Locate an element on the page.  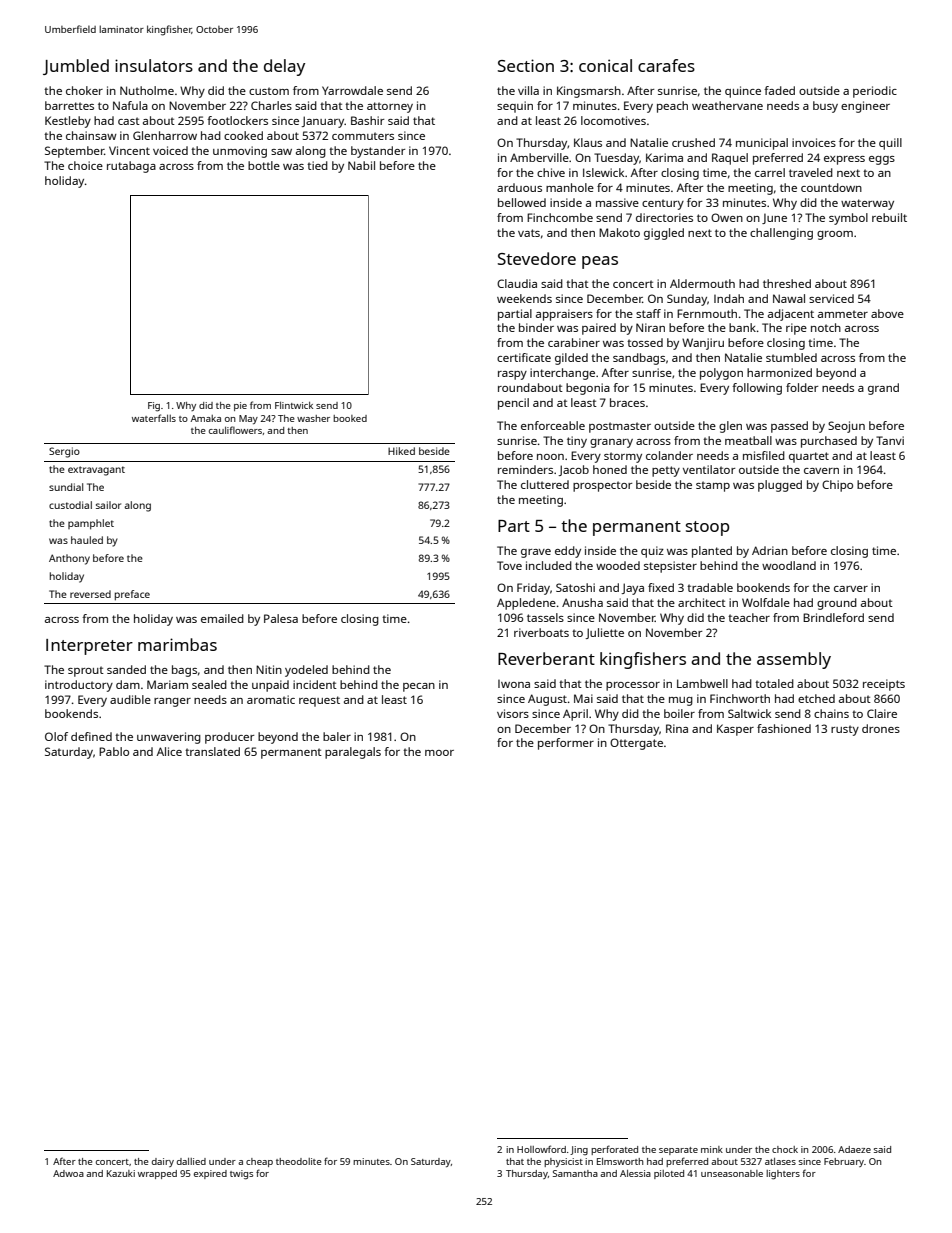
performer is located at coordinates (566, 744).
